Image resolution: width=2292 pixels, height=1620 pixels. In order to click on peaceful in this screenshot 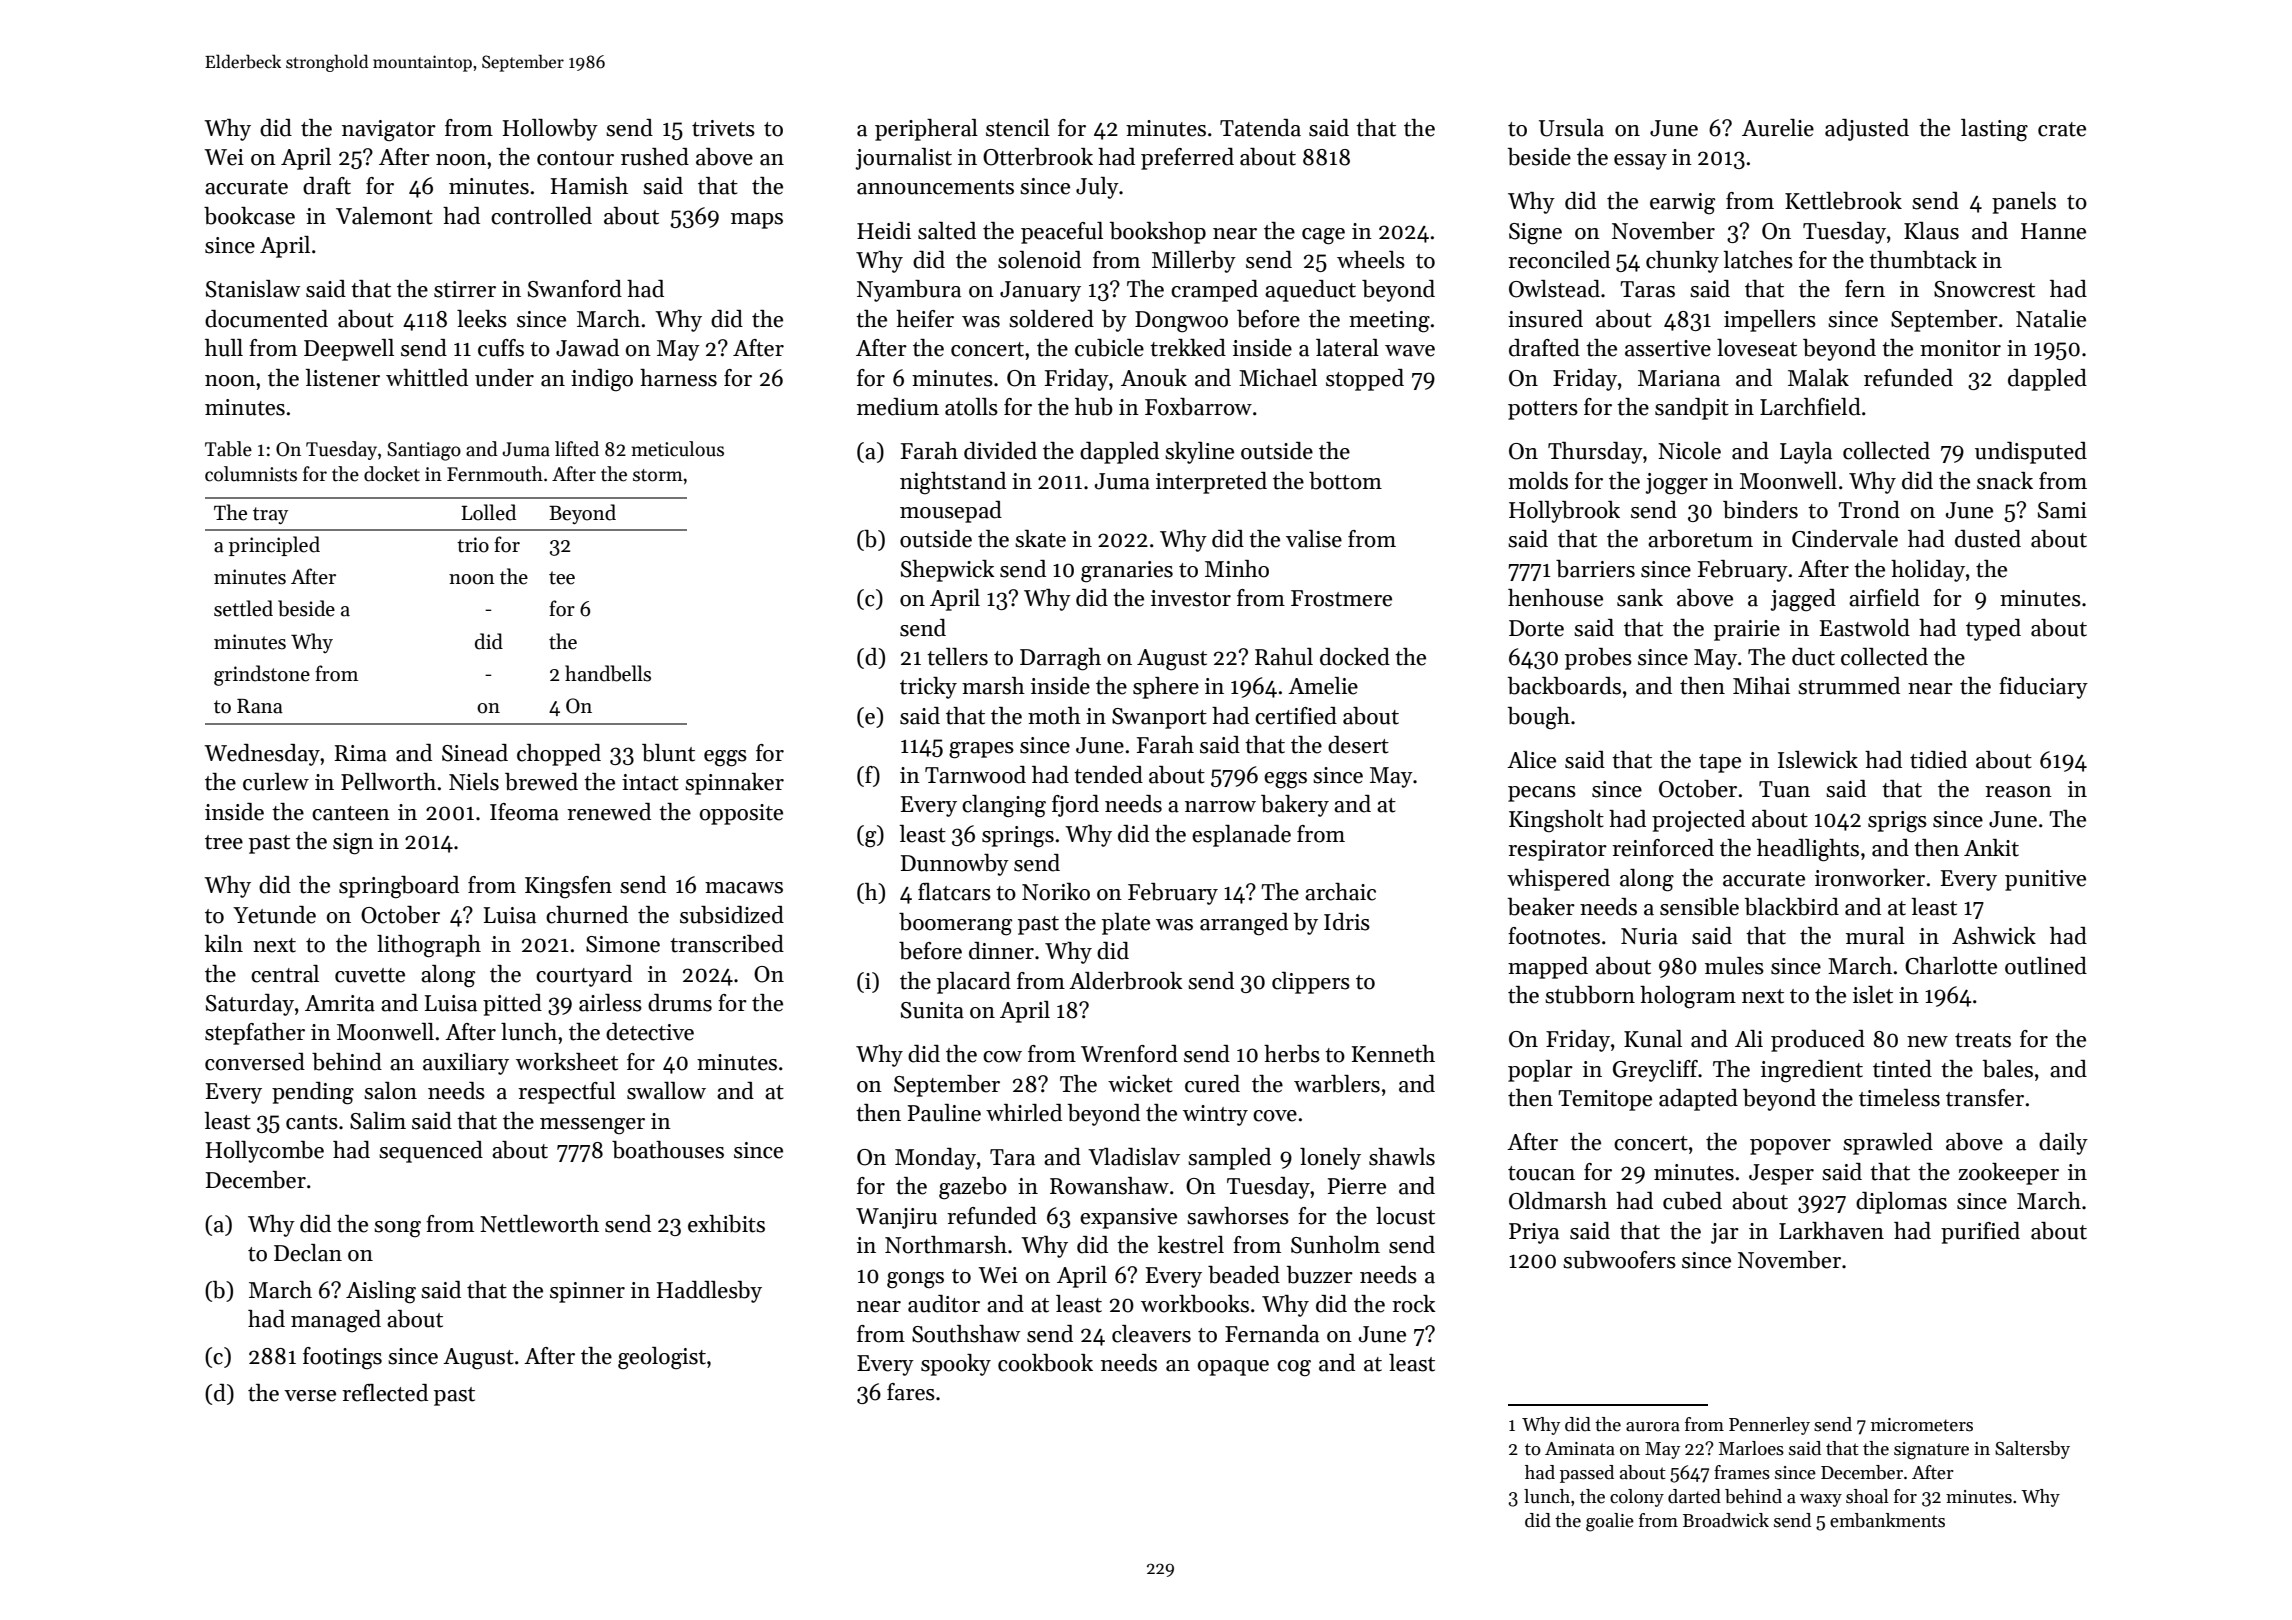, I will do `click(1062, 233)`.
